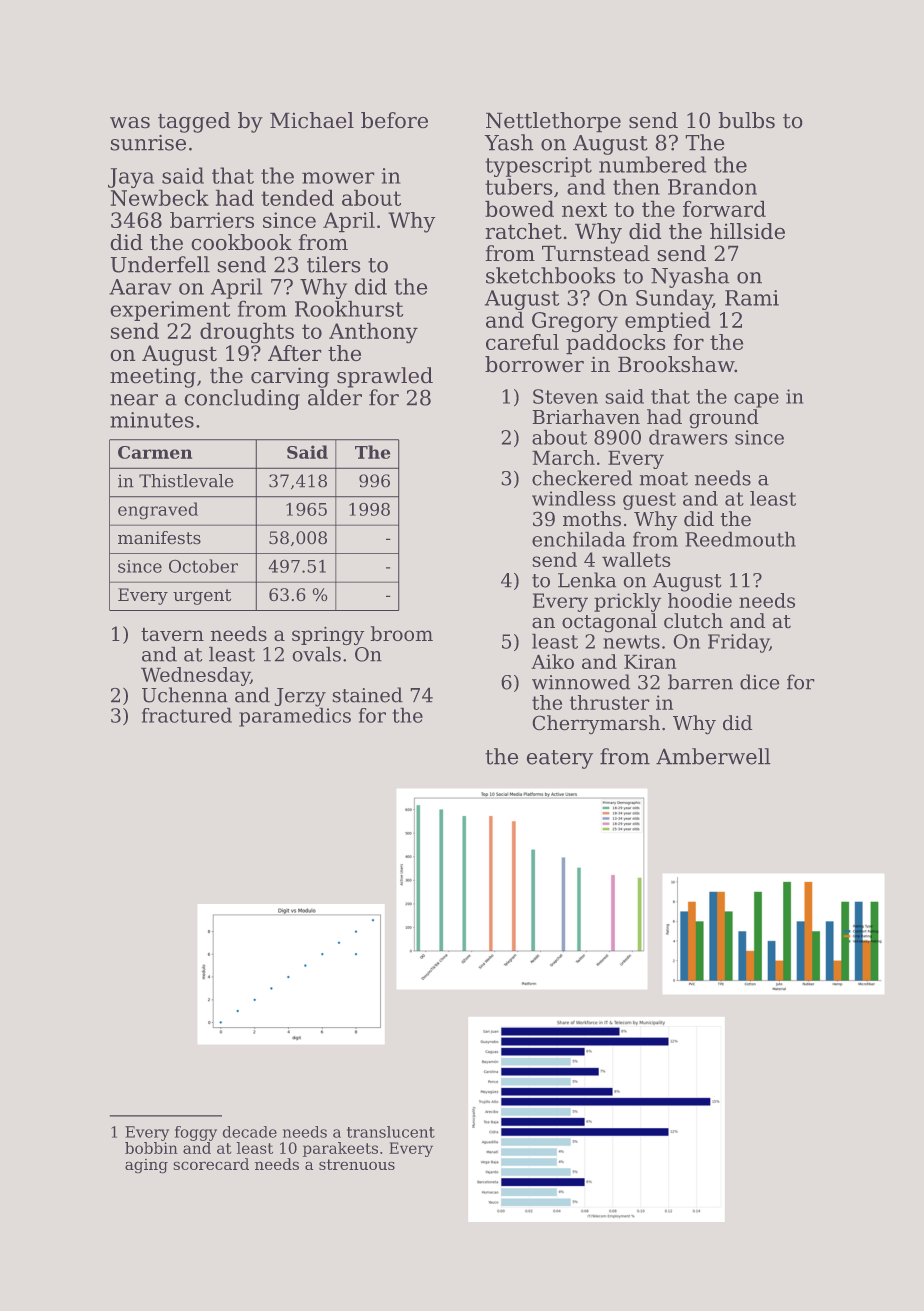 This screenshot has height=1311, width=924. Describe the element at coordinates (740, 539) in the screenshot. I see `Reedmouth` at that location.
